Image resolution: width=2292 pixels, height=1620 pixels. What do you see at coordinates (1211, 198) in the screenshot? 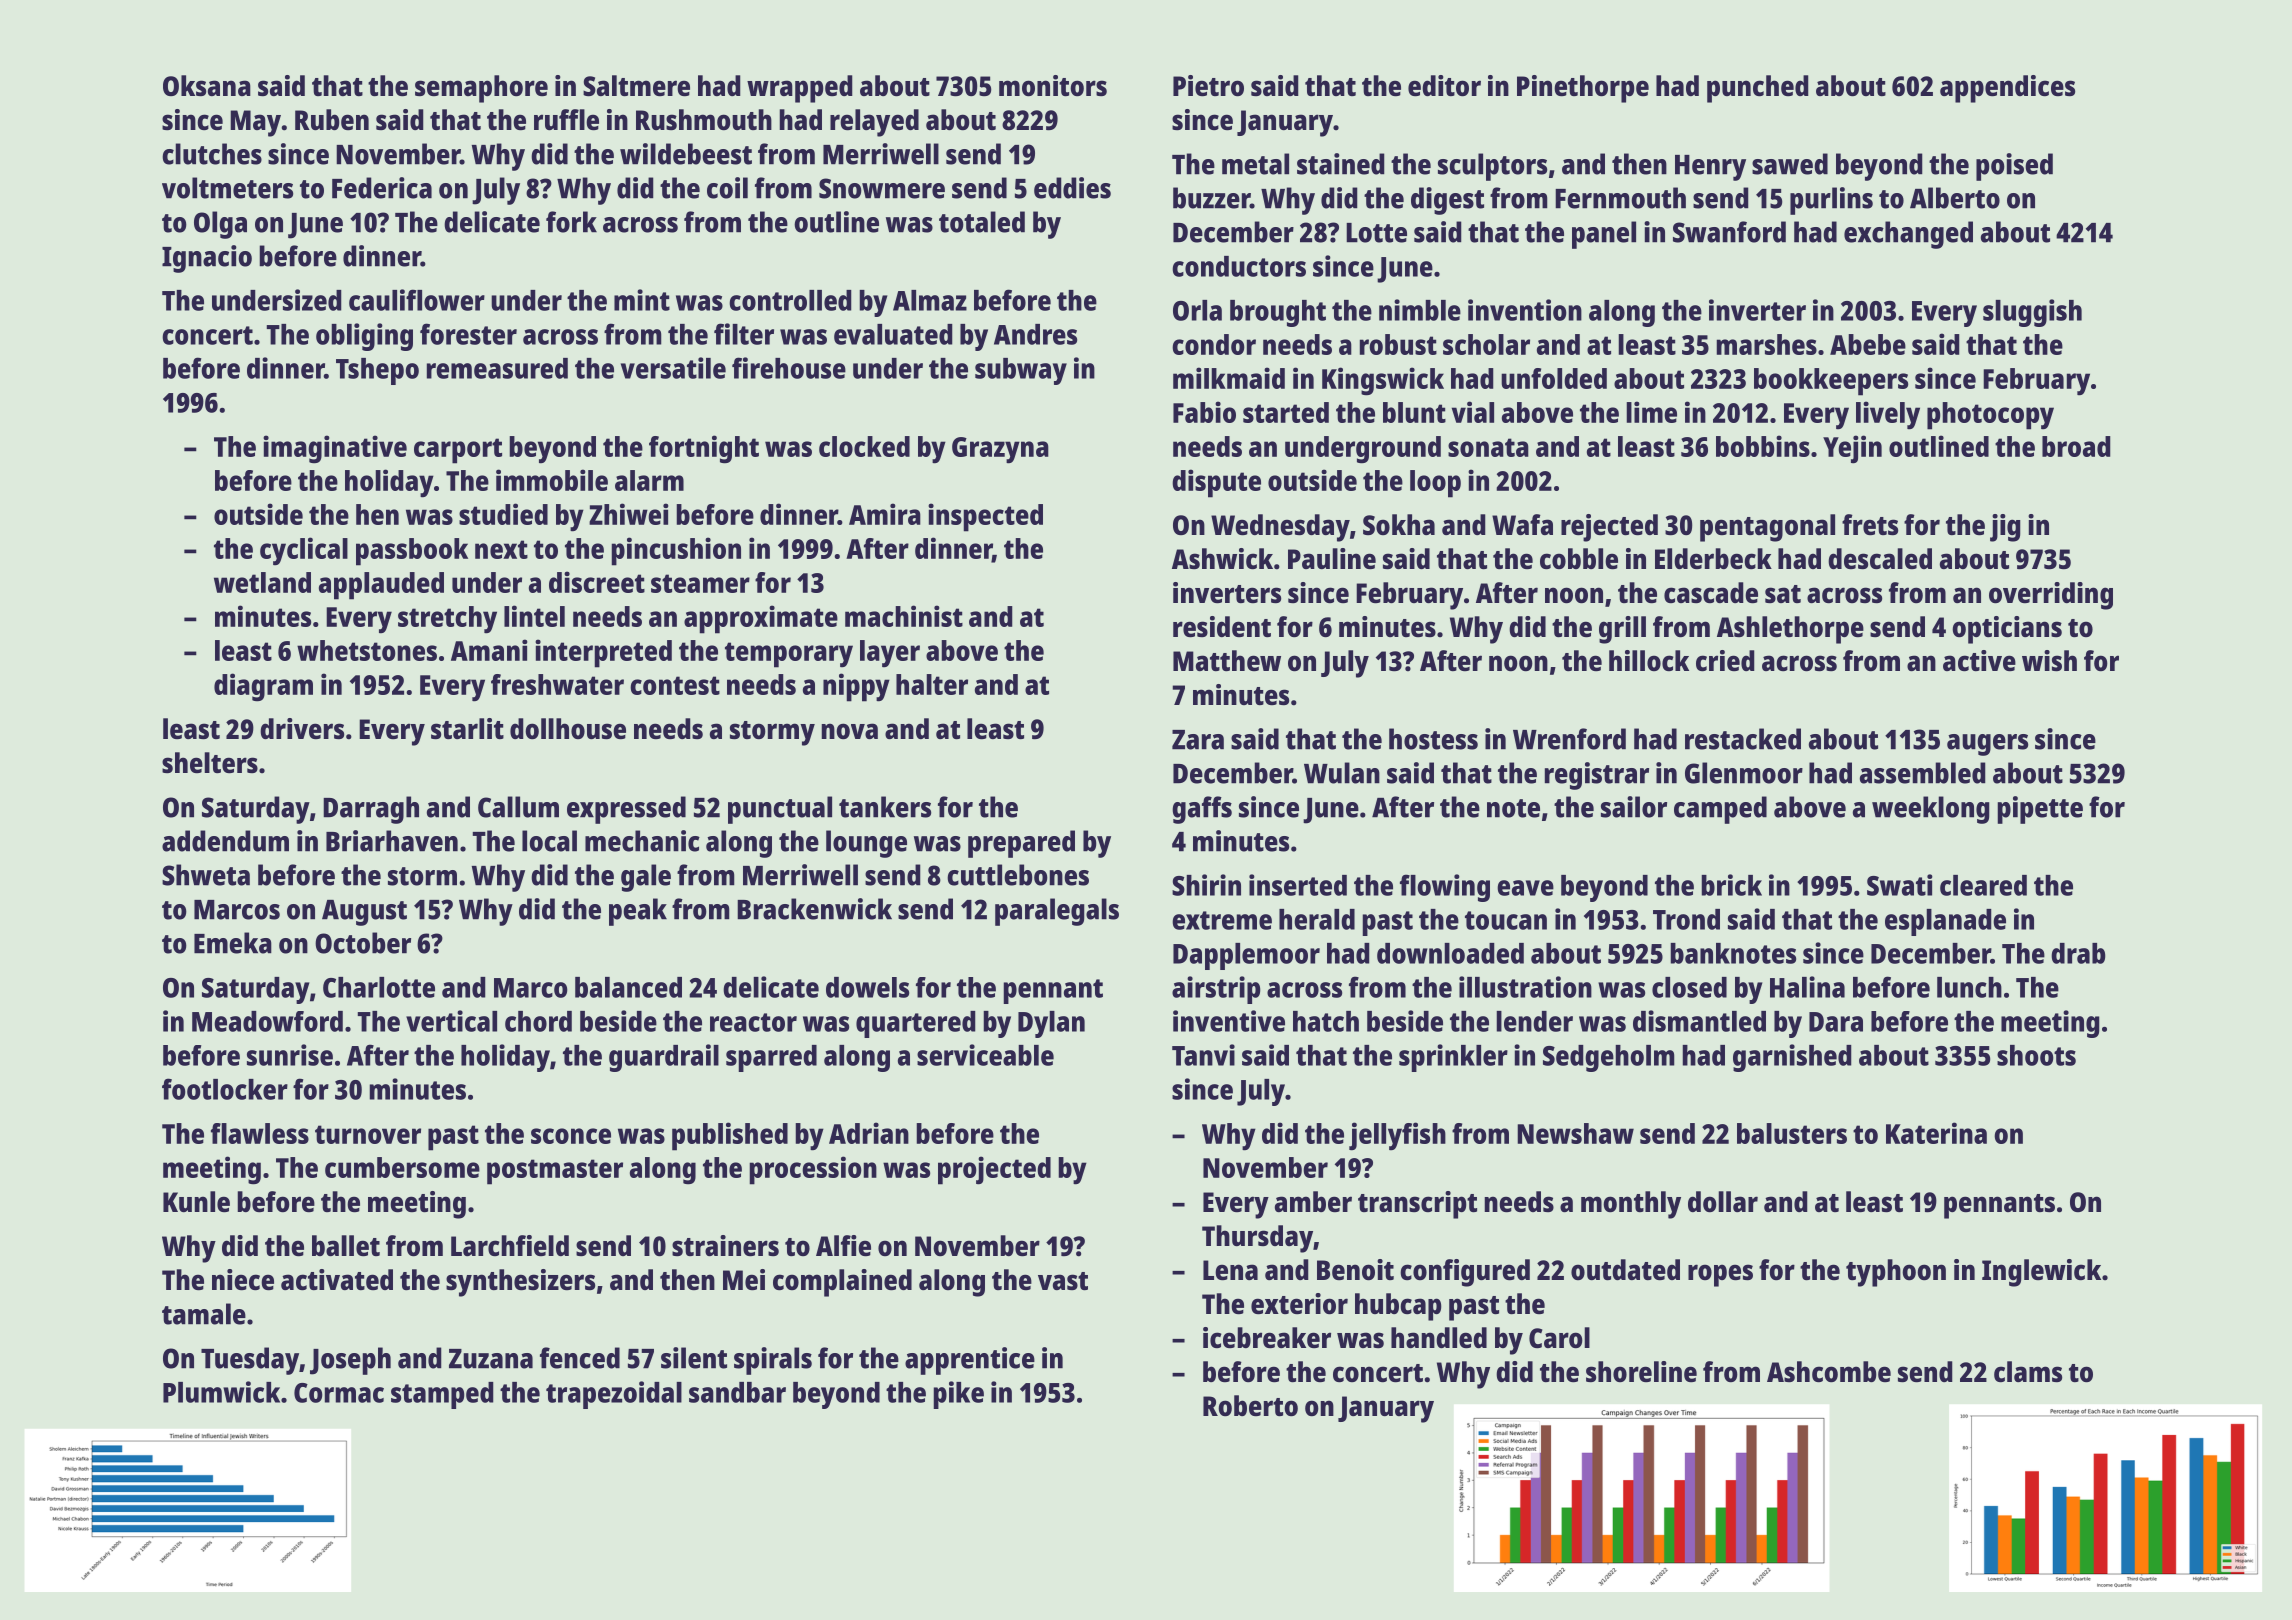
I see `buzzer` at bounding box center [1211, 198].
